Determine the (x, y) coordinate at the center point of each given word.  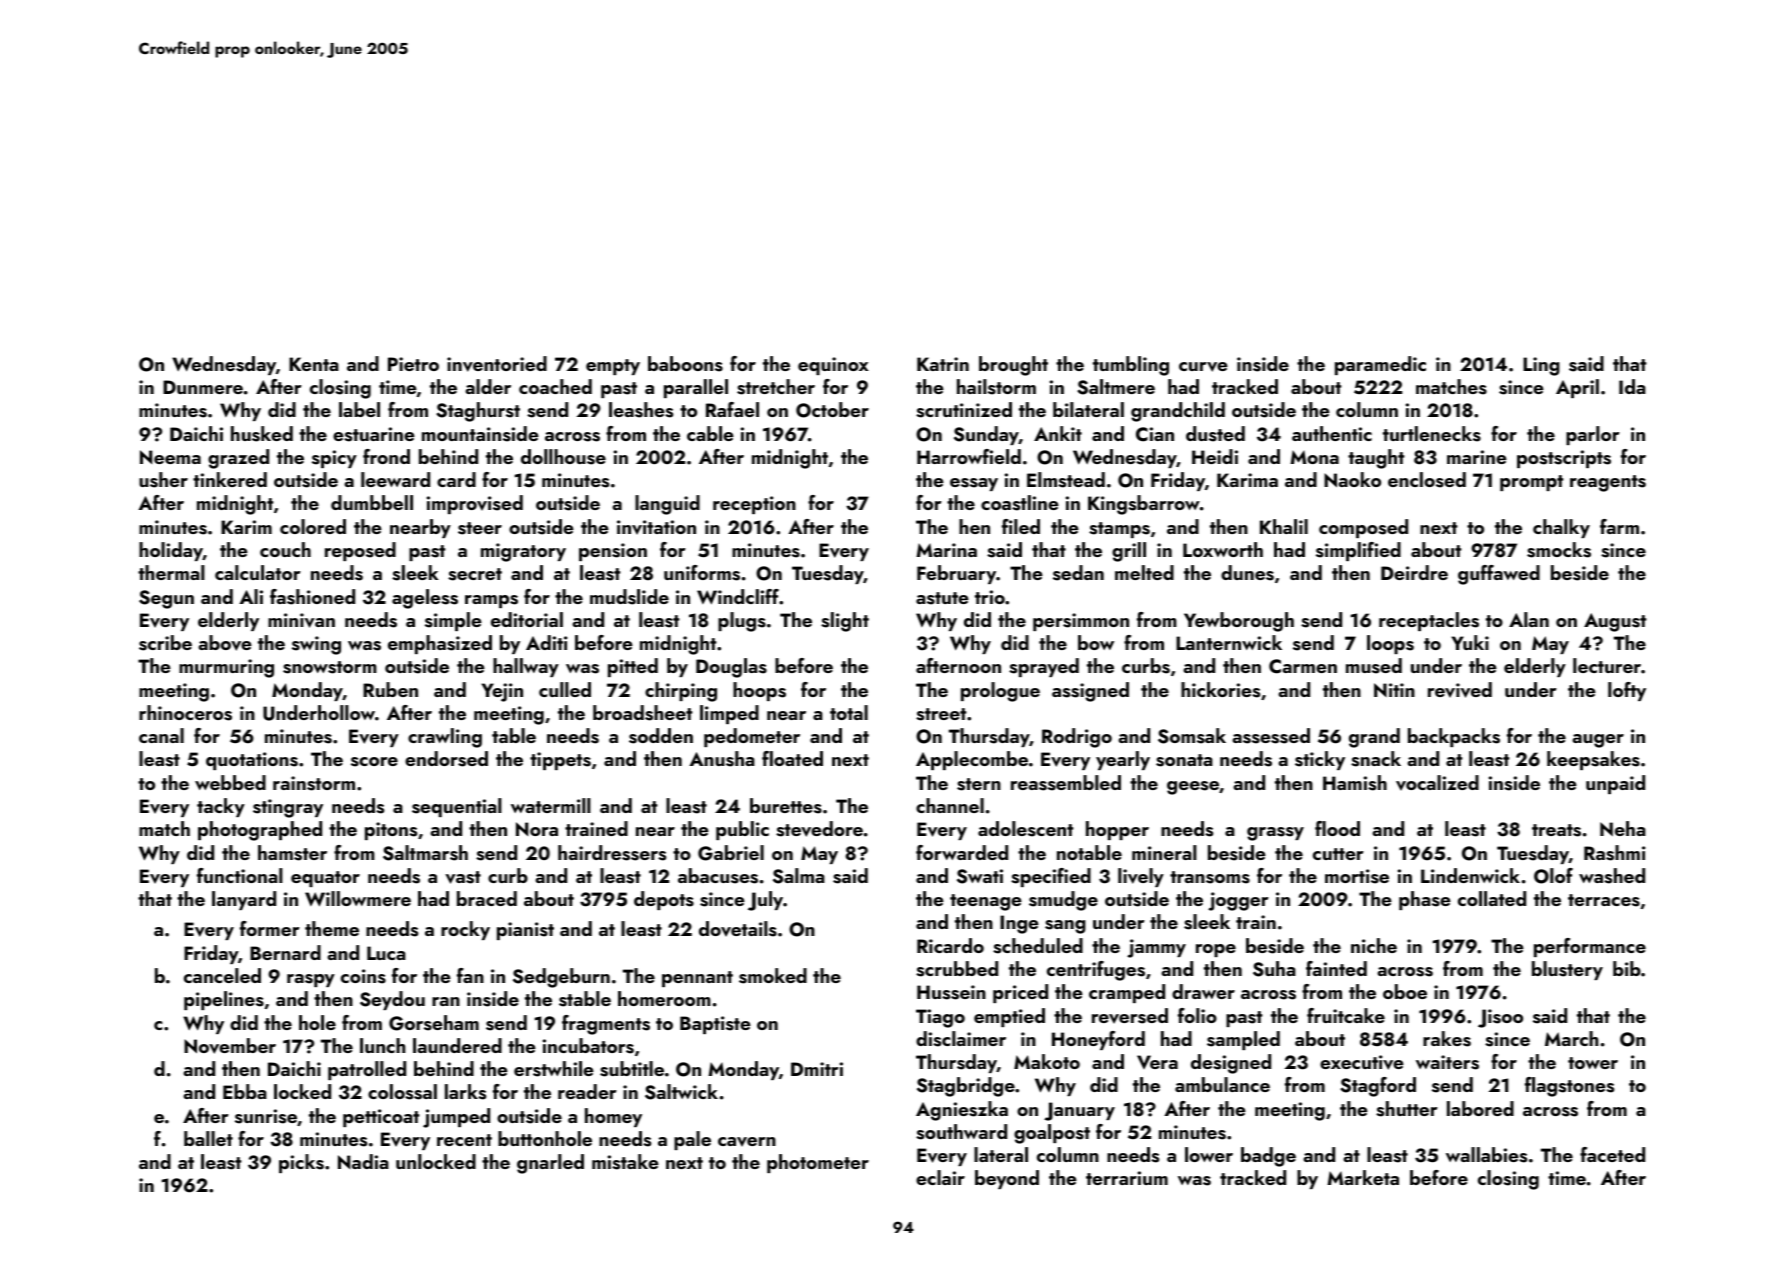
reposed (360, 551)
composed (1363, 528)
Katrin (943, 364)
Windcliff (738, 597)
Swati (980, 876)
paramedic (1380, 365)
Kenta (314, 364)
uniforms (702, 573)
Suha (1274, 969)
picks (301, 1163)
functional (240, 875)
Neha (1623, 829)
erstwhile (554, 1069)
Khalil (1284, 526)
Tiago (940, 1018)
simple (453, 621)
